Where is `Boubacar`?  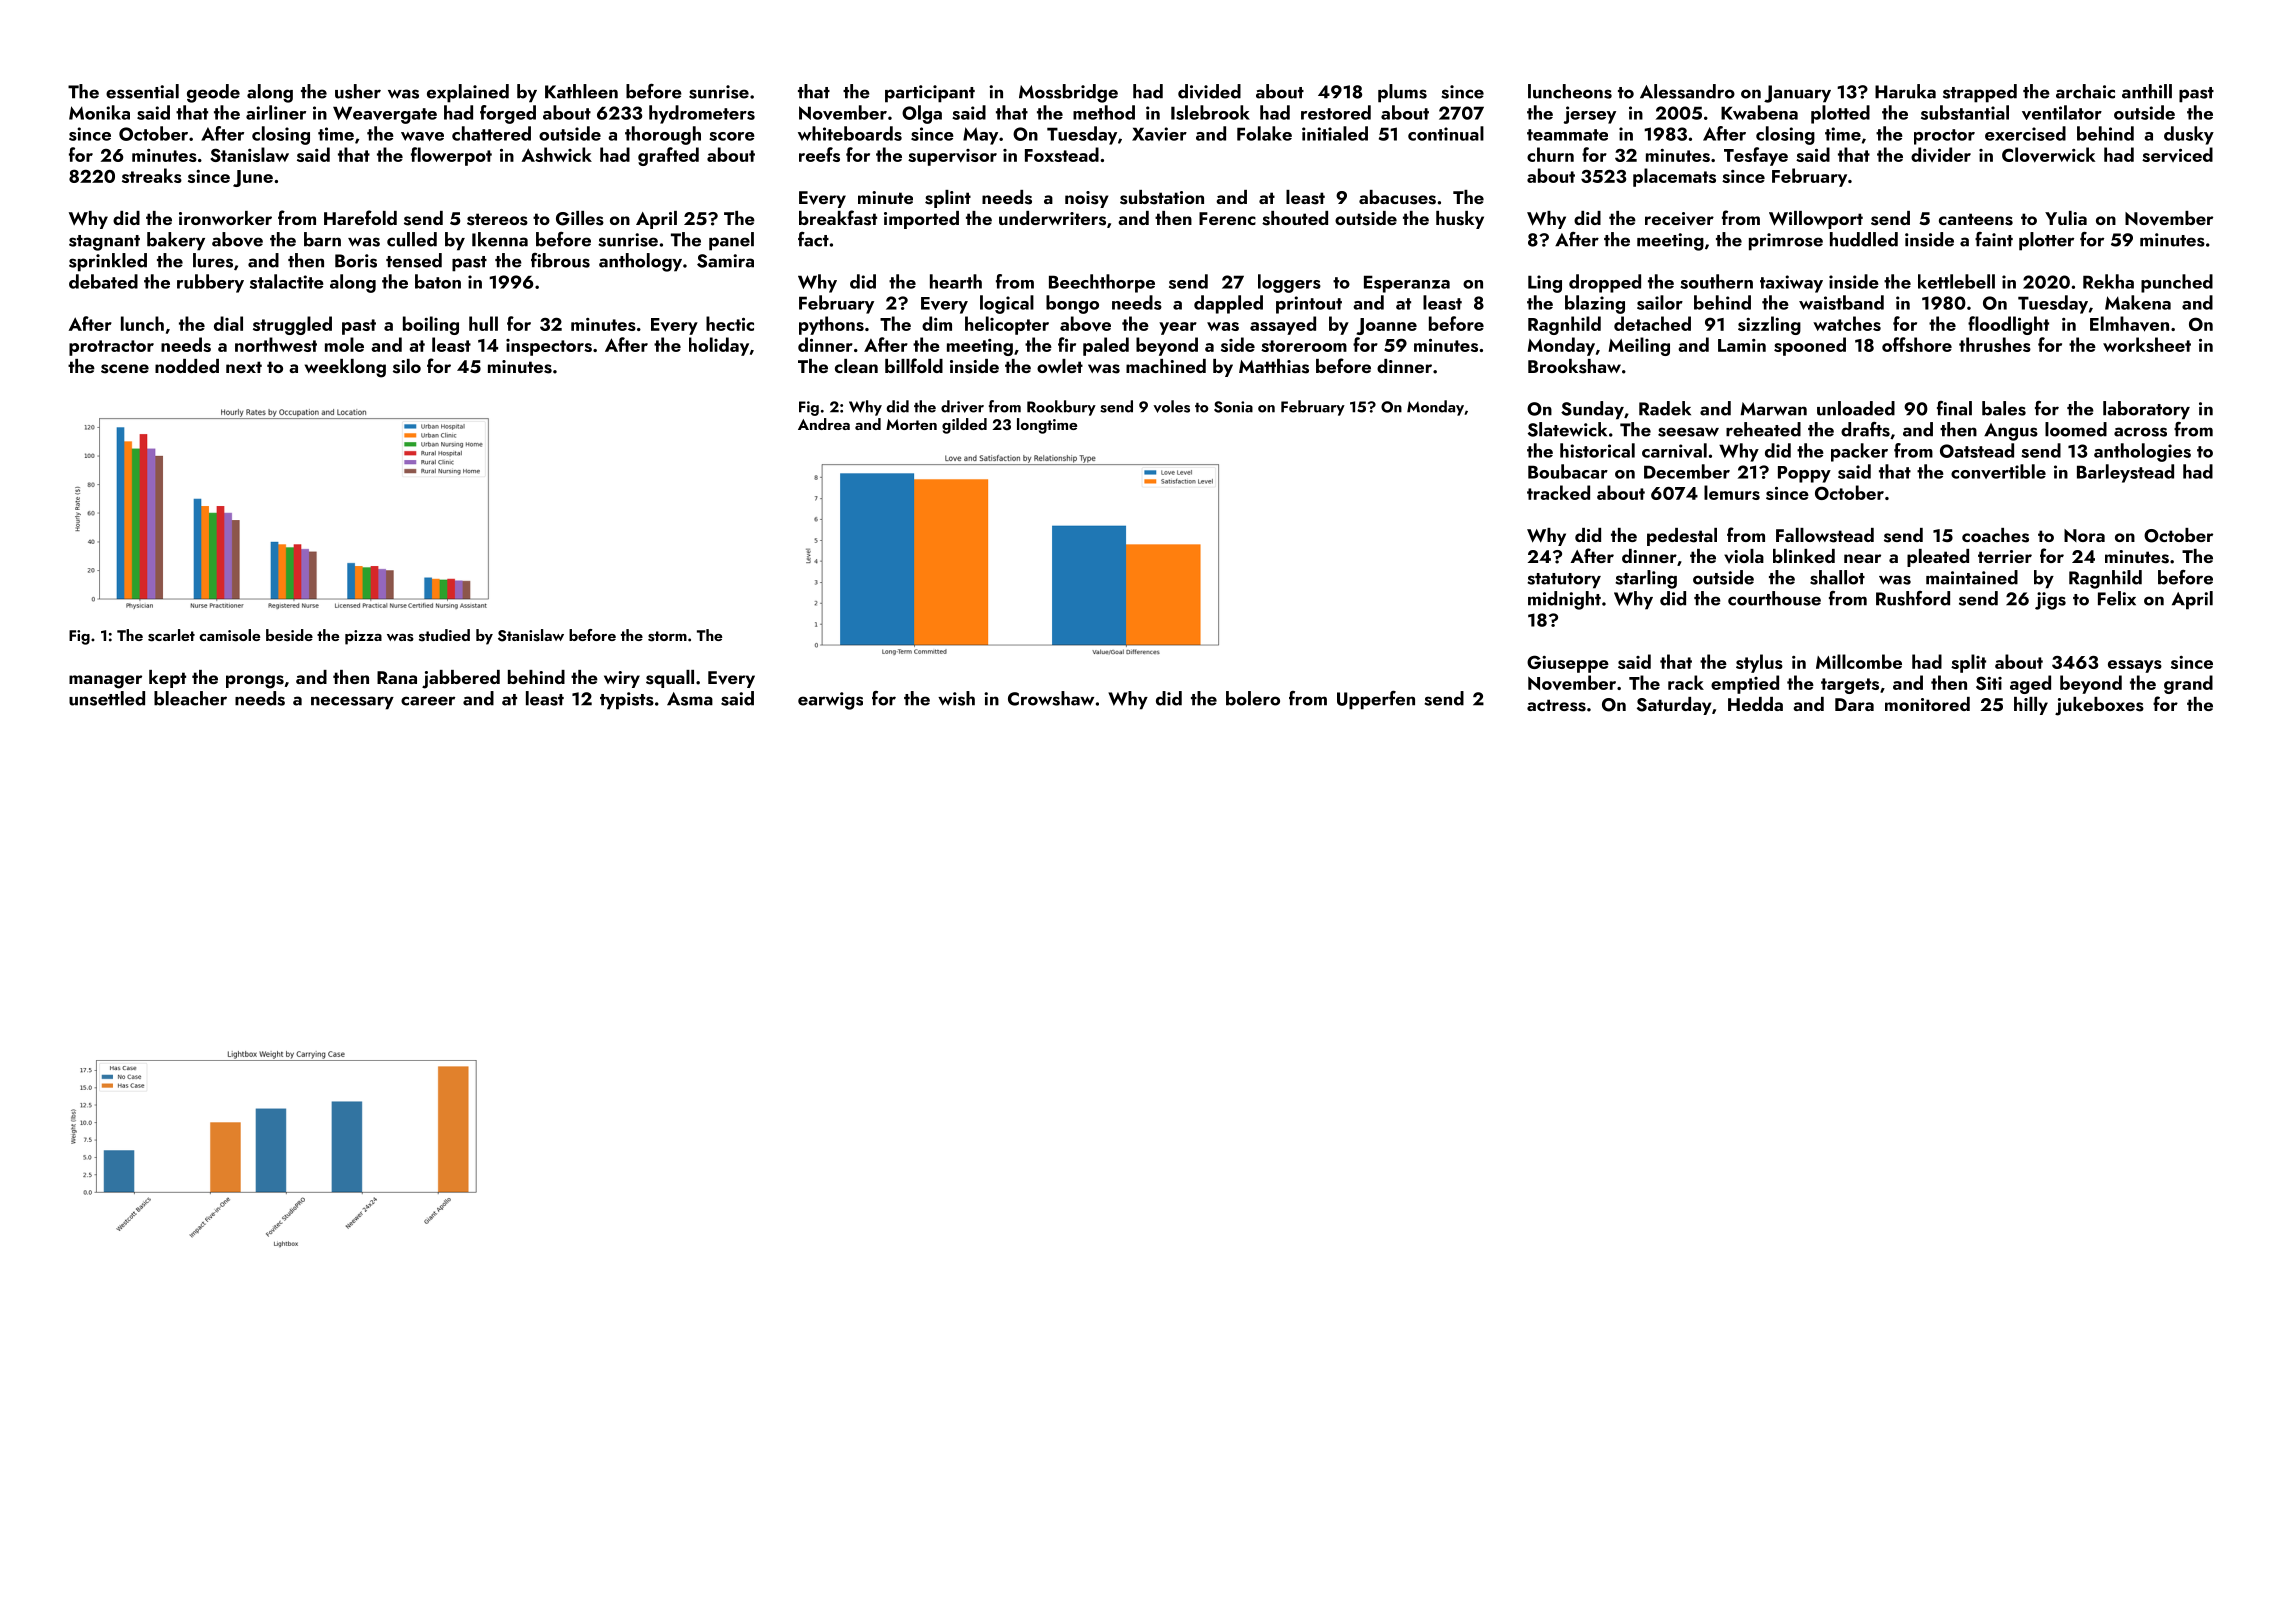
Boubacar is located at coordinates (1568, 471).
